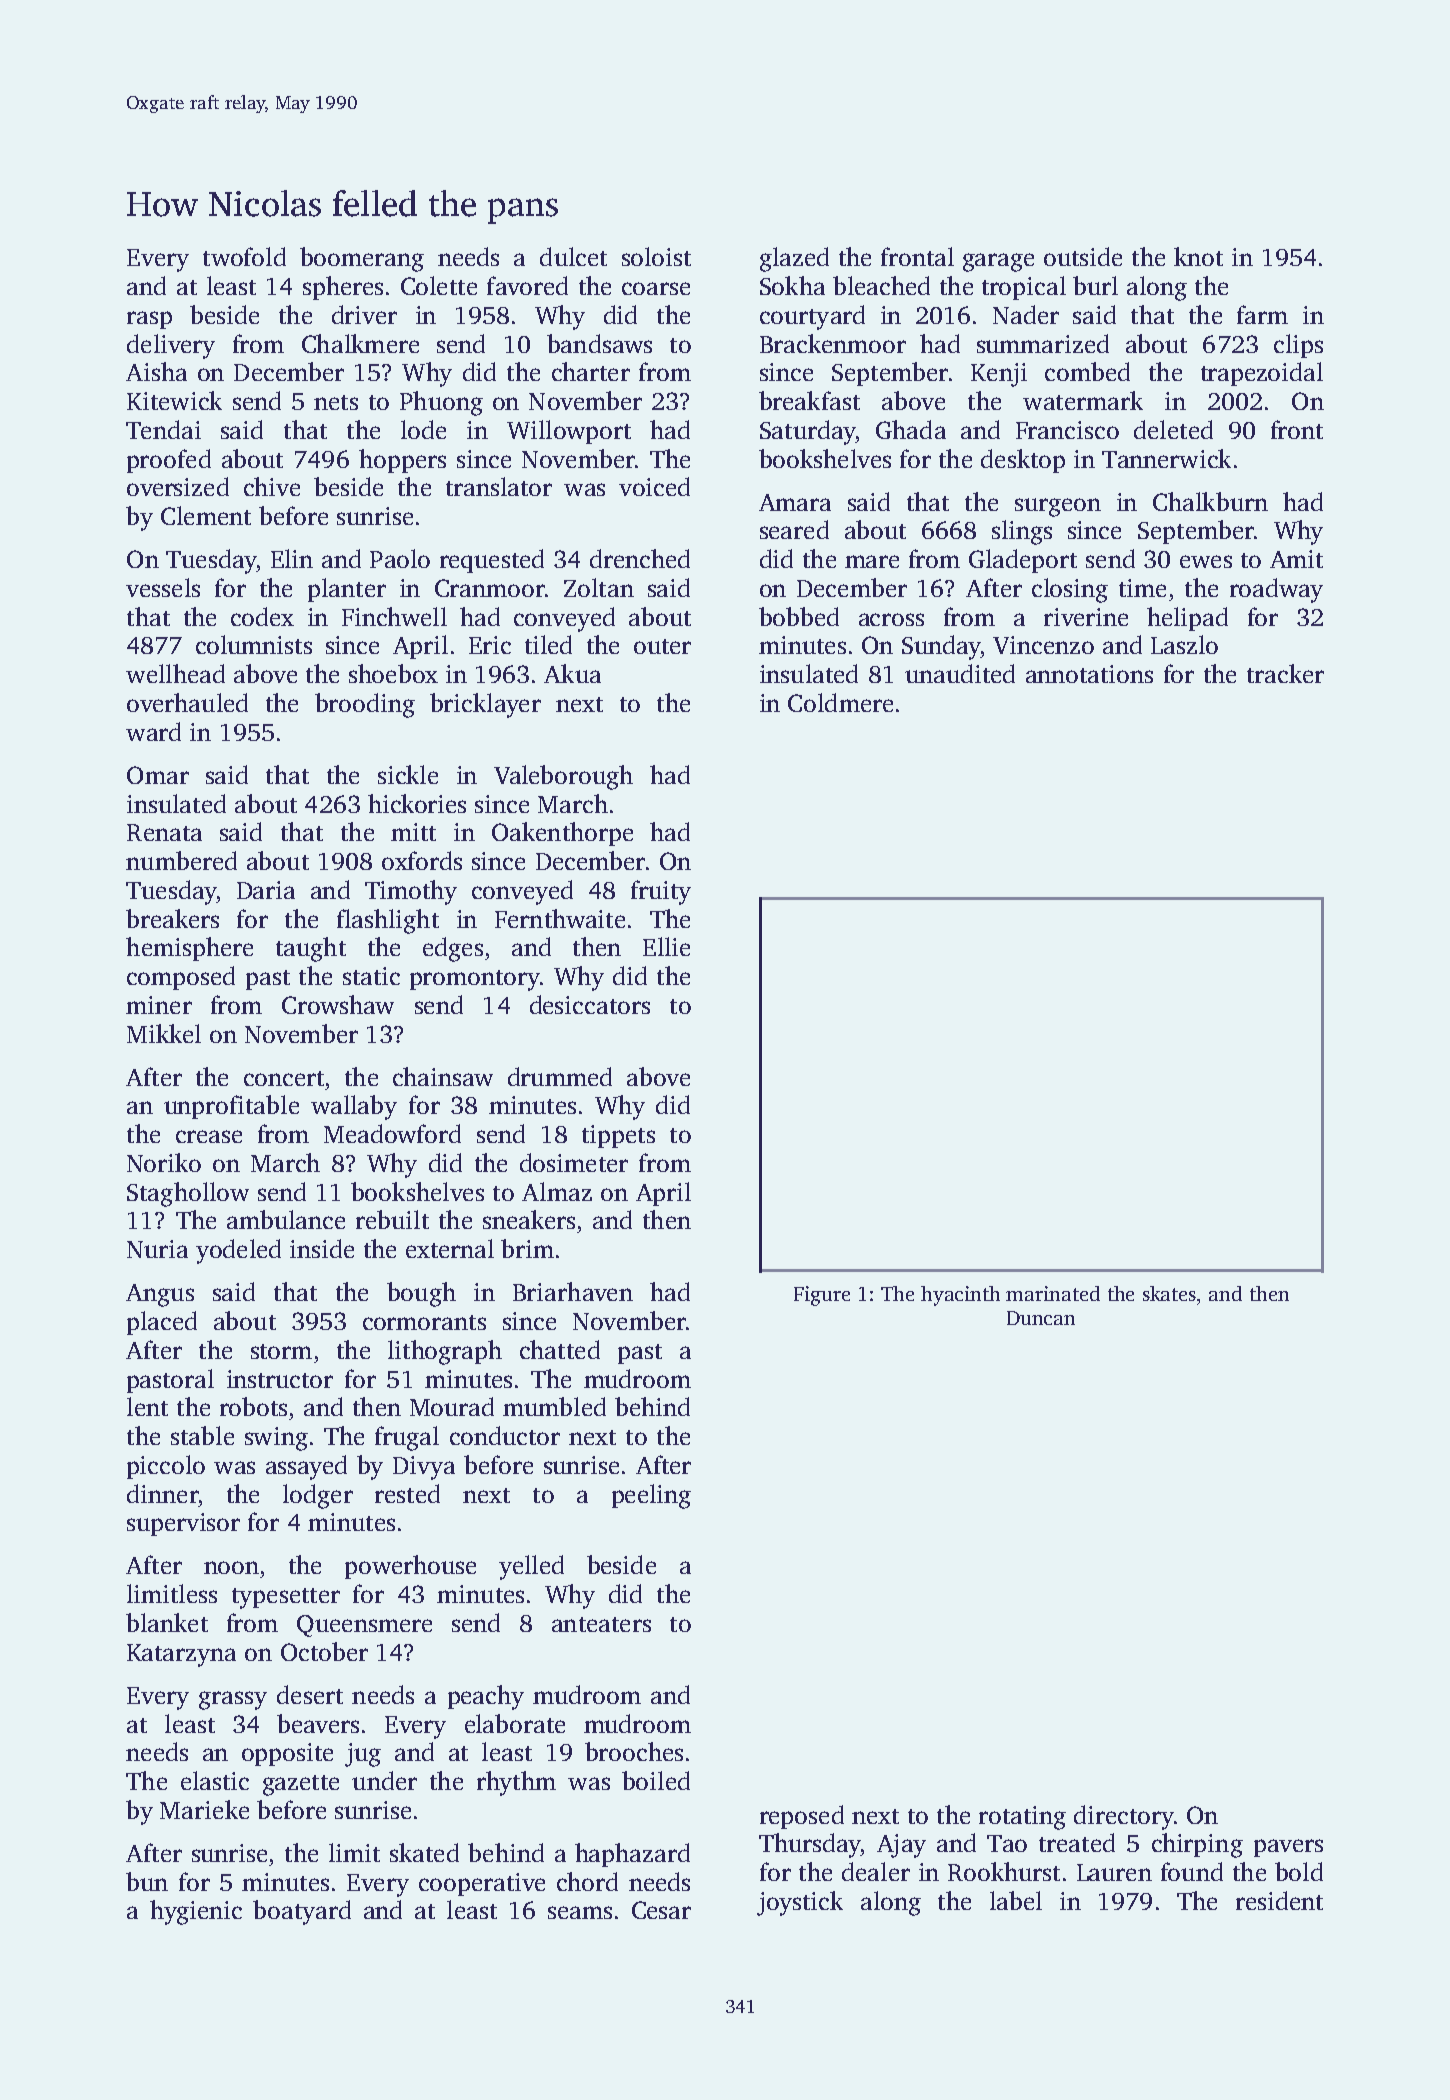  What do you see at coordinates (554, 1406) in the screenshot?
I see `mumbled` at bounding box center [554, 1406].
